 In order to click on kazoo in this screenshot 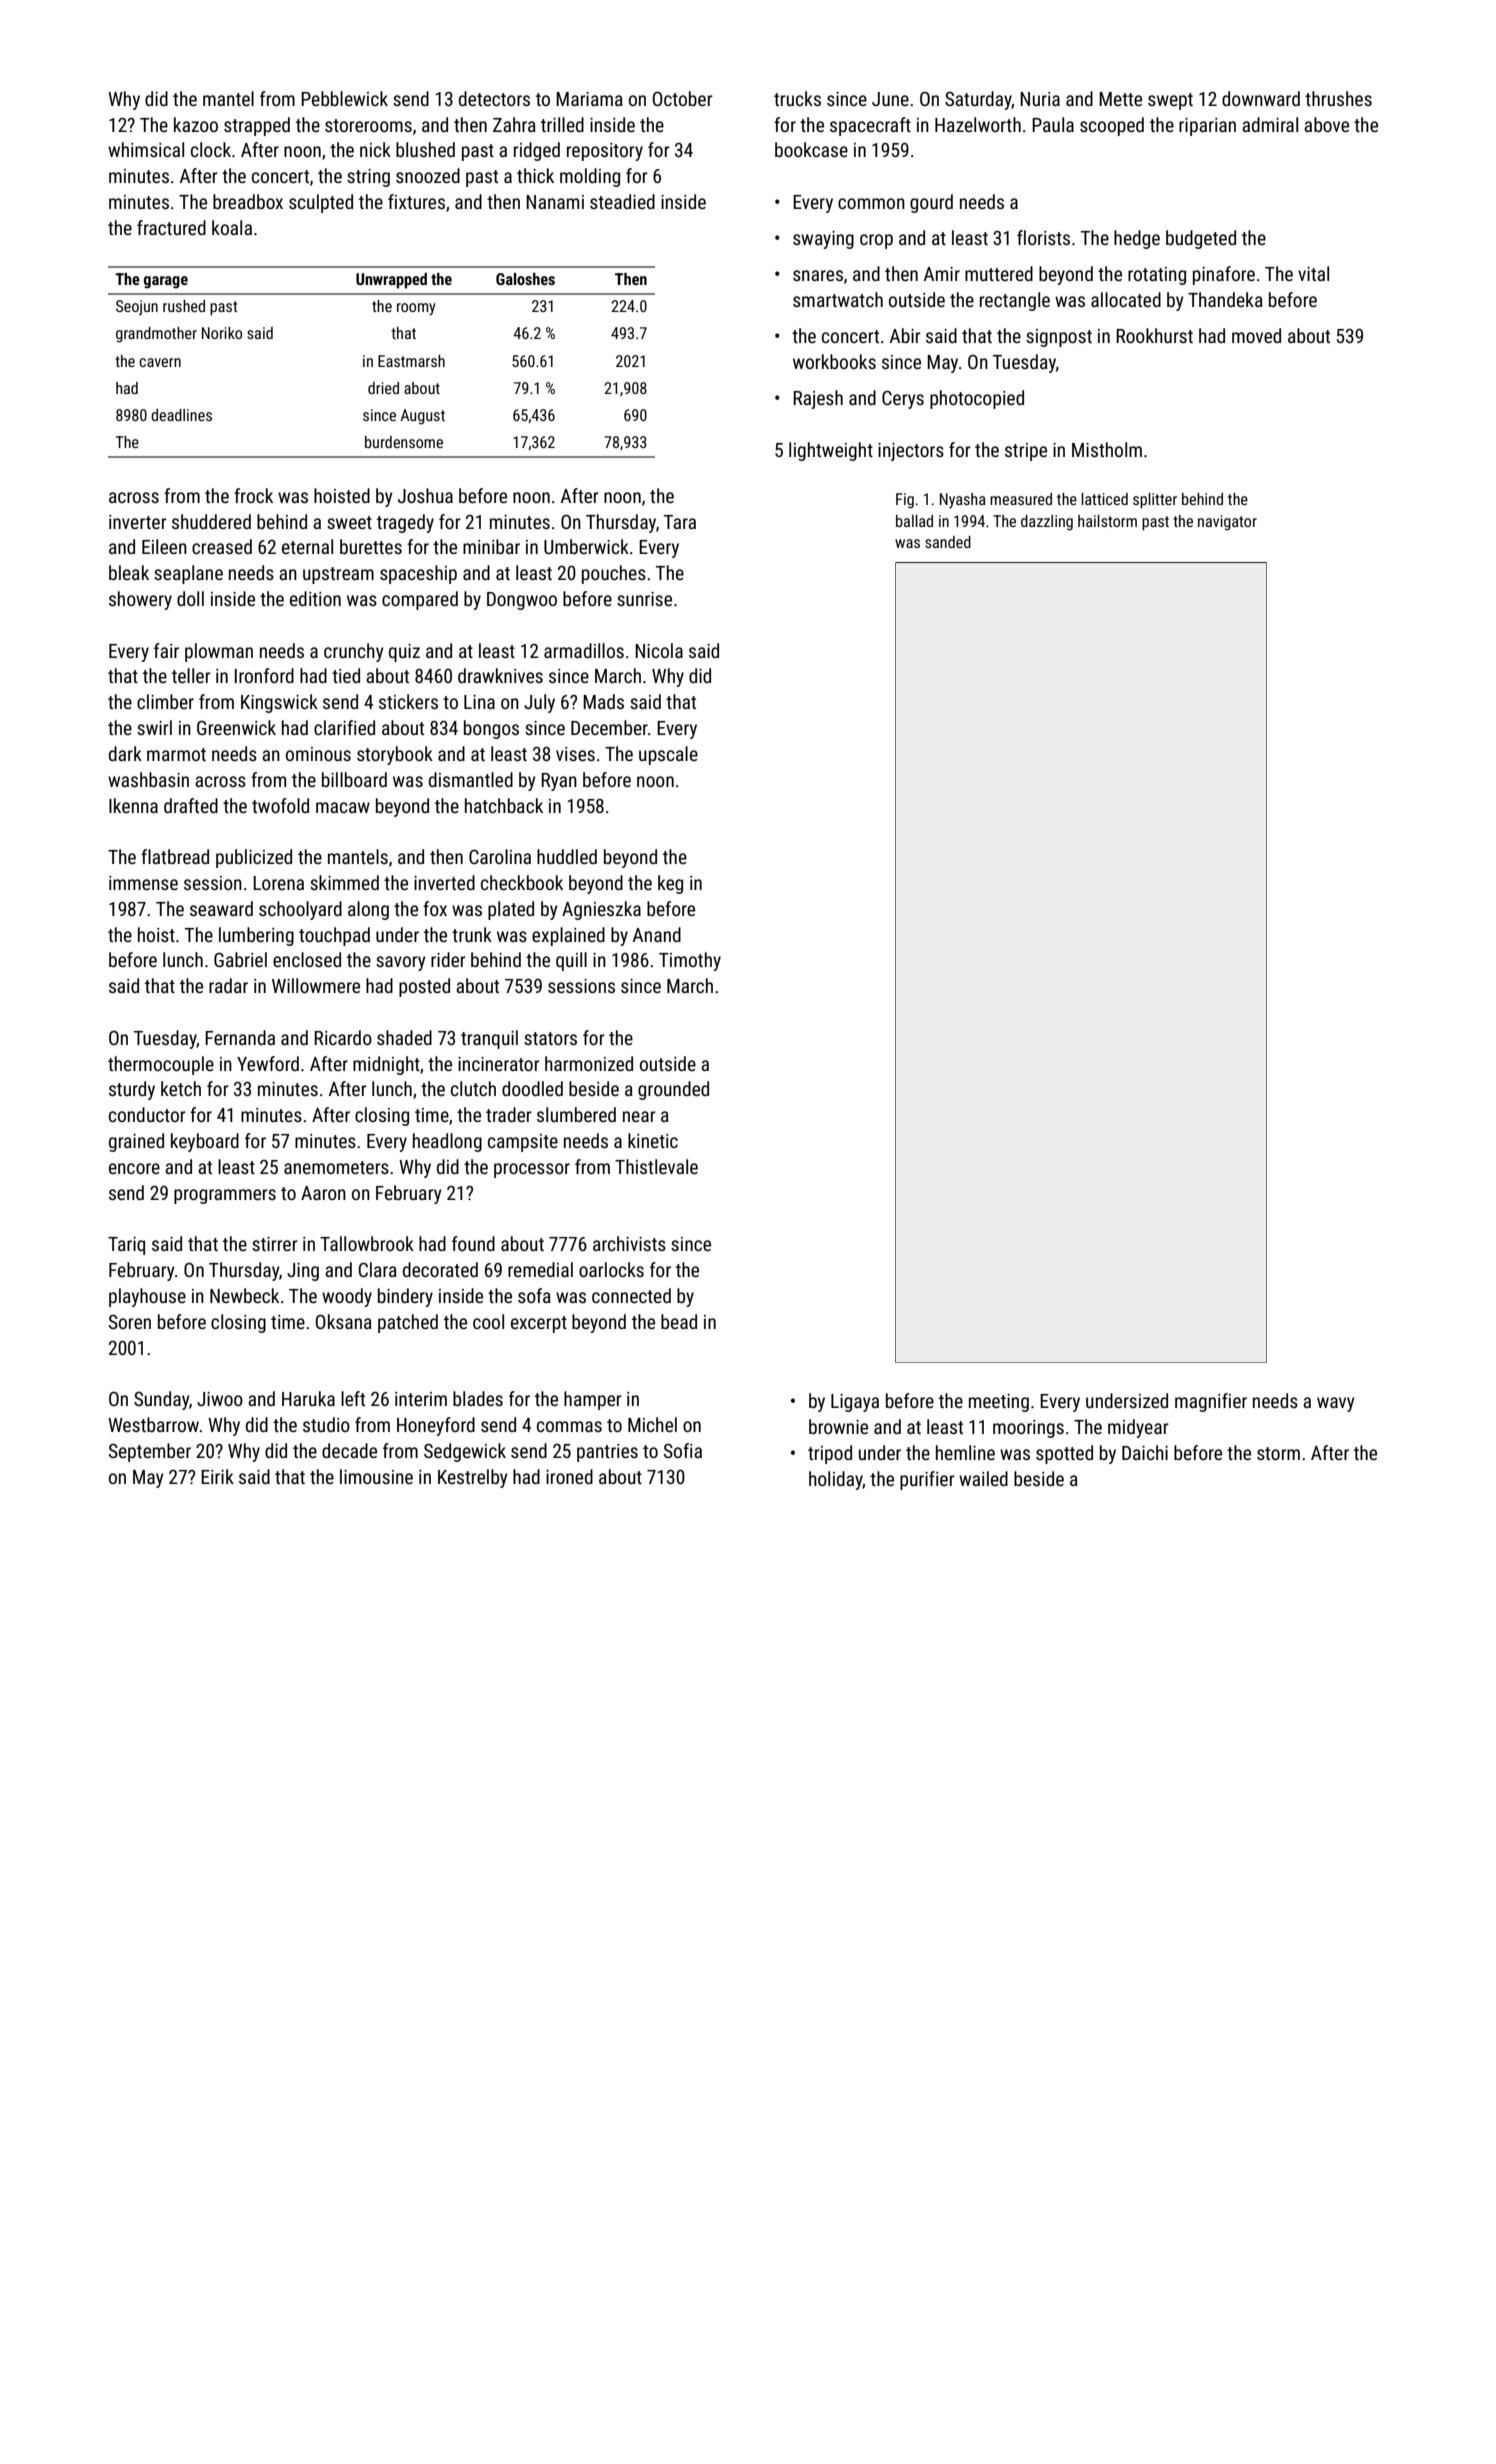, I will do `click(196, 124)`.
